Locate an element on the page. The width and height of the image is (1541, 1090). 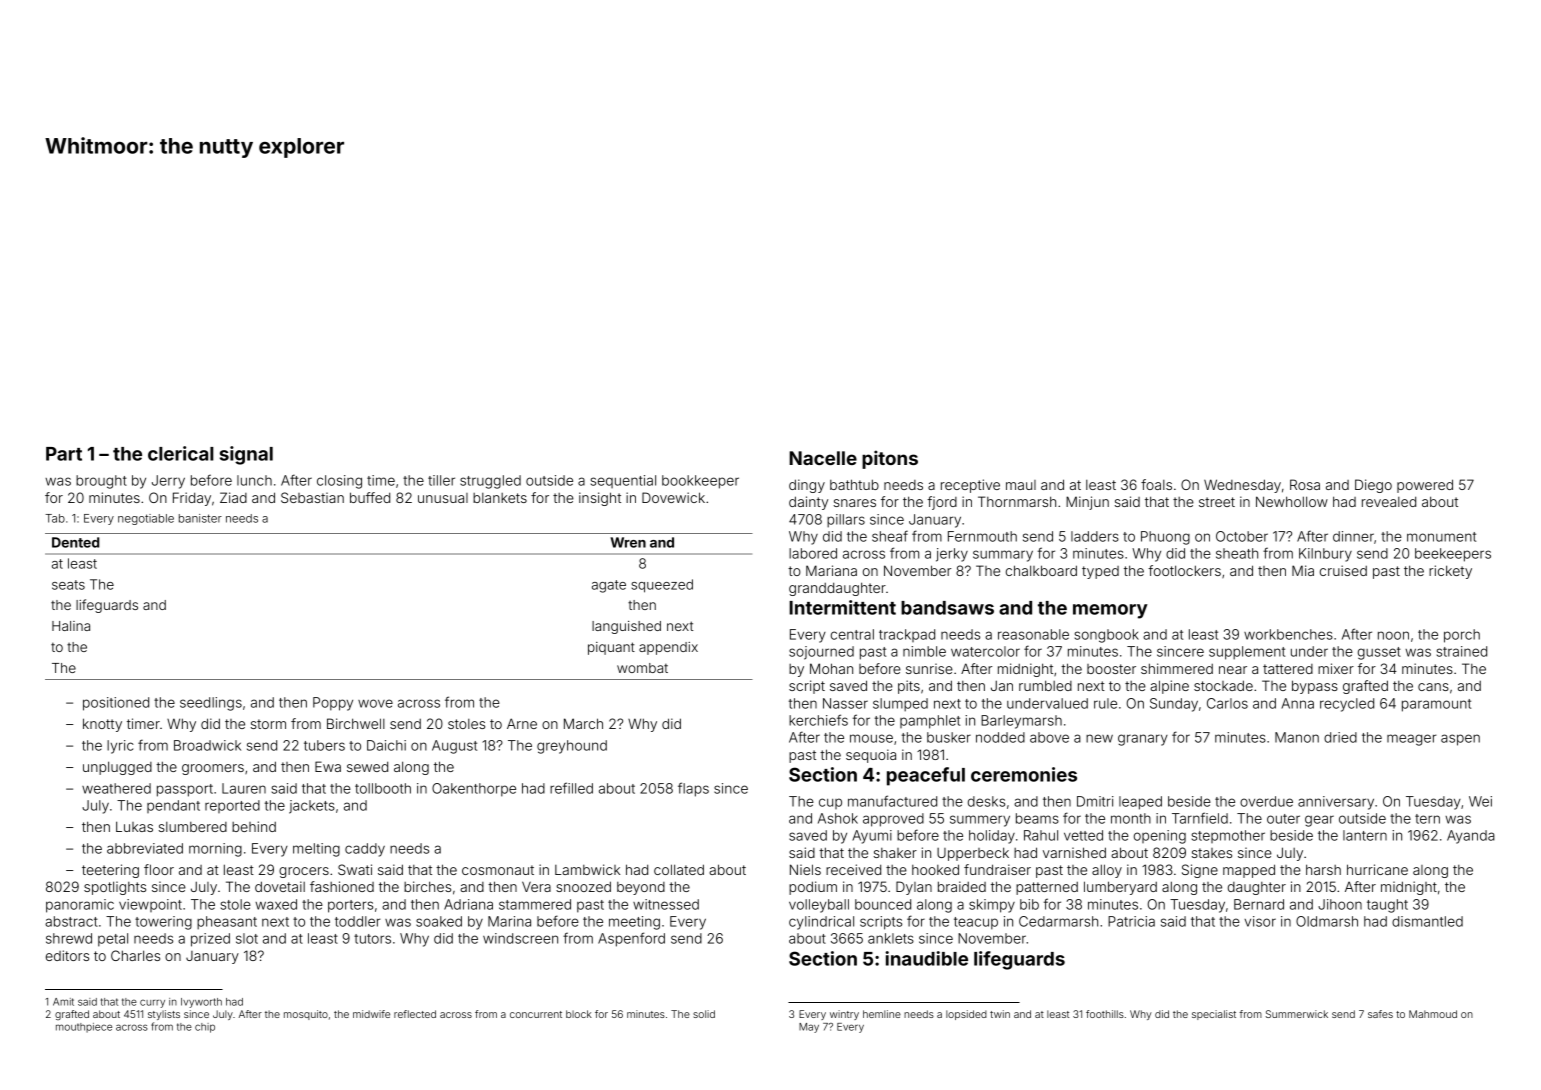
anklets is located at coordinates (891, 938).
